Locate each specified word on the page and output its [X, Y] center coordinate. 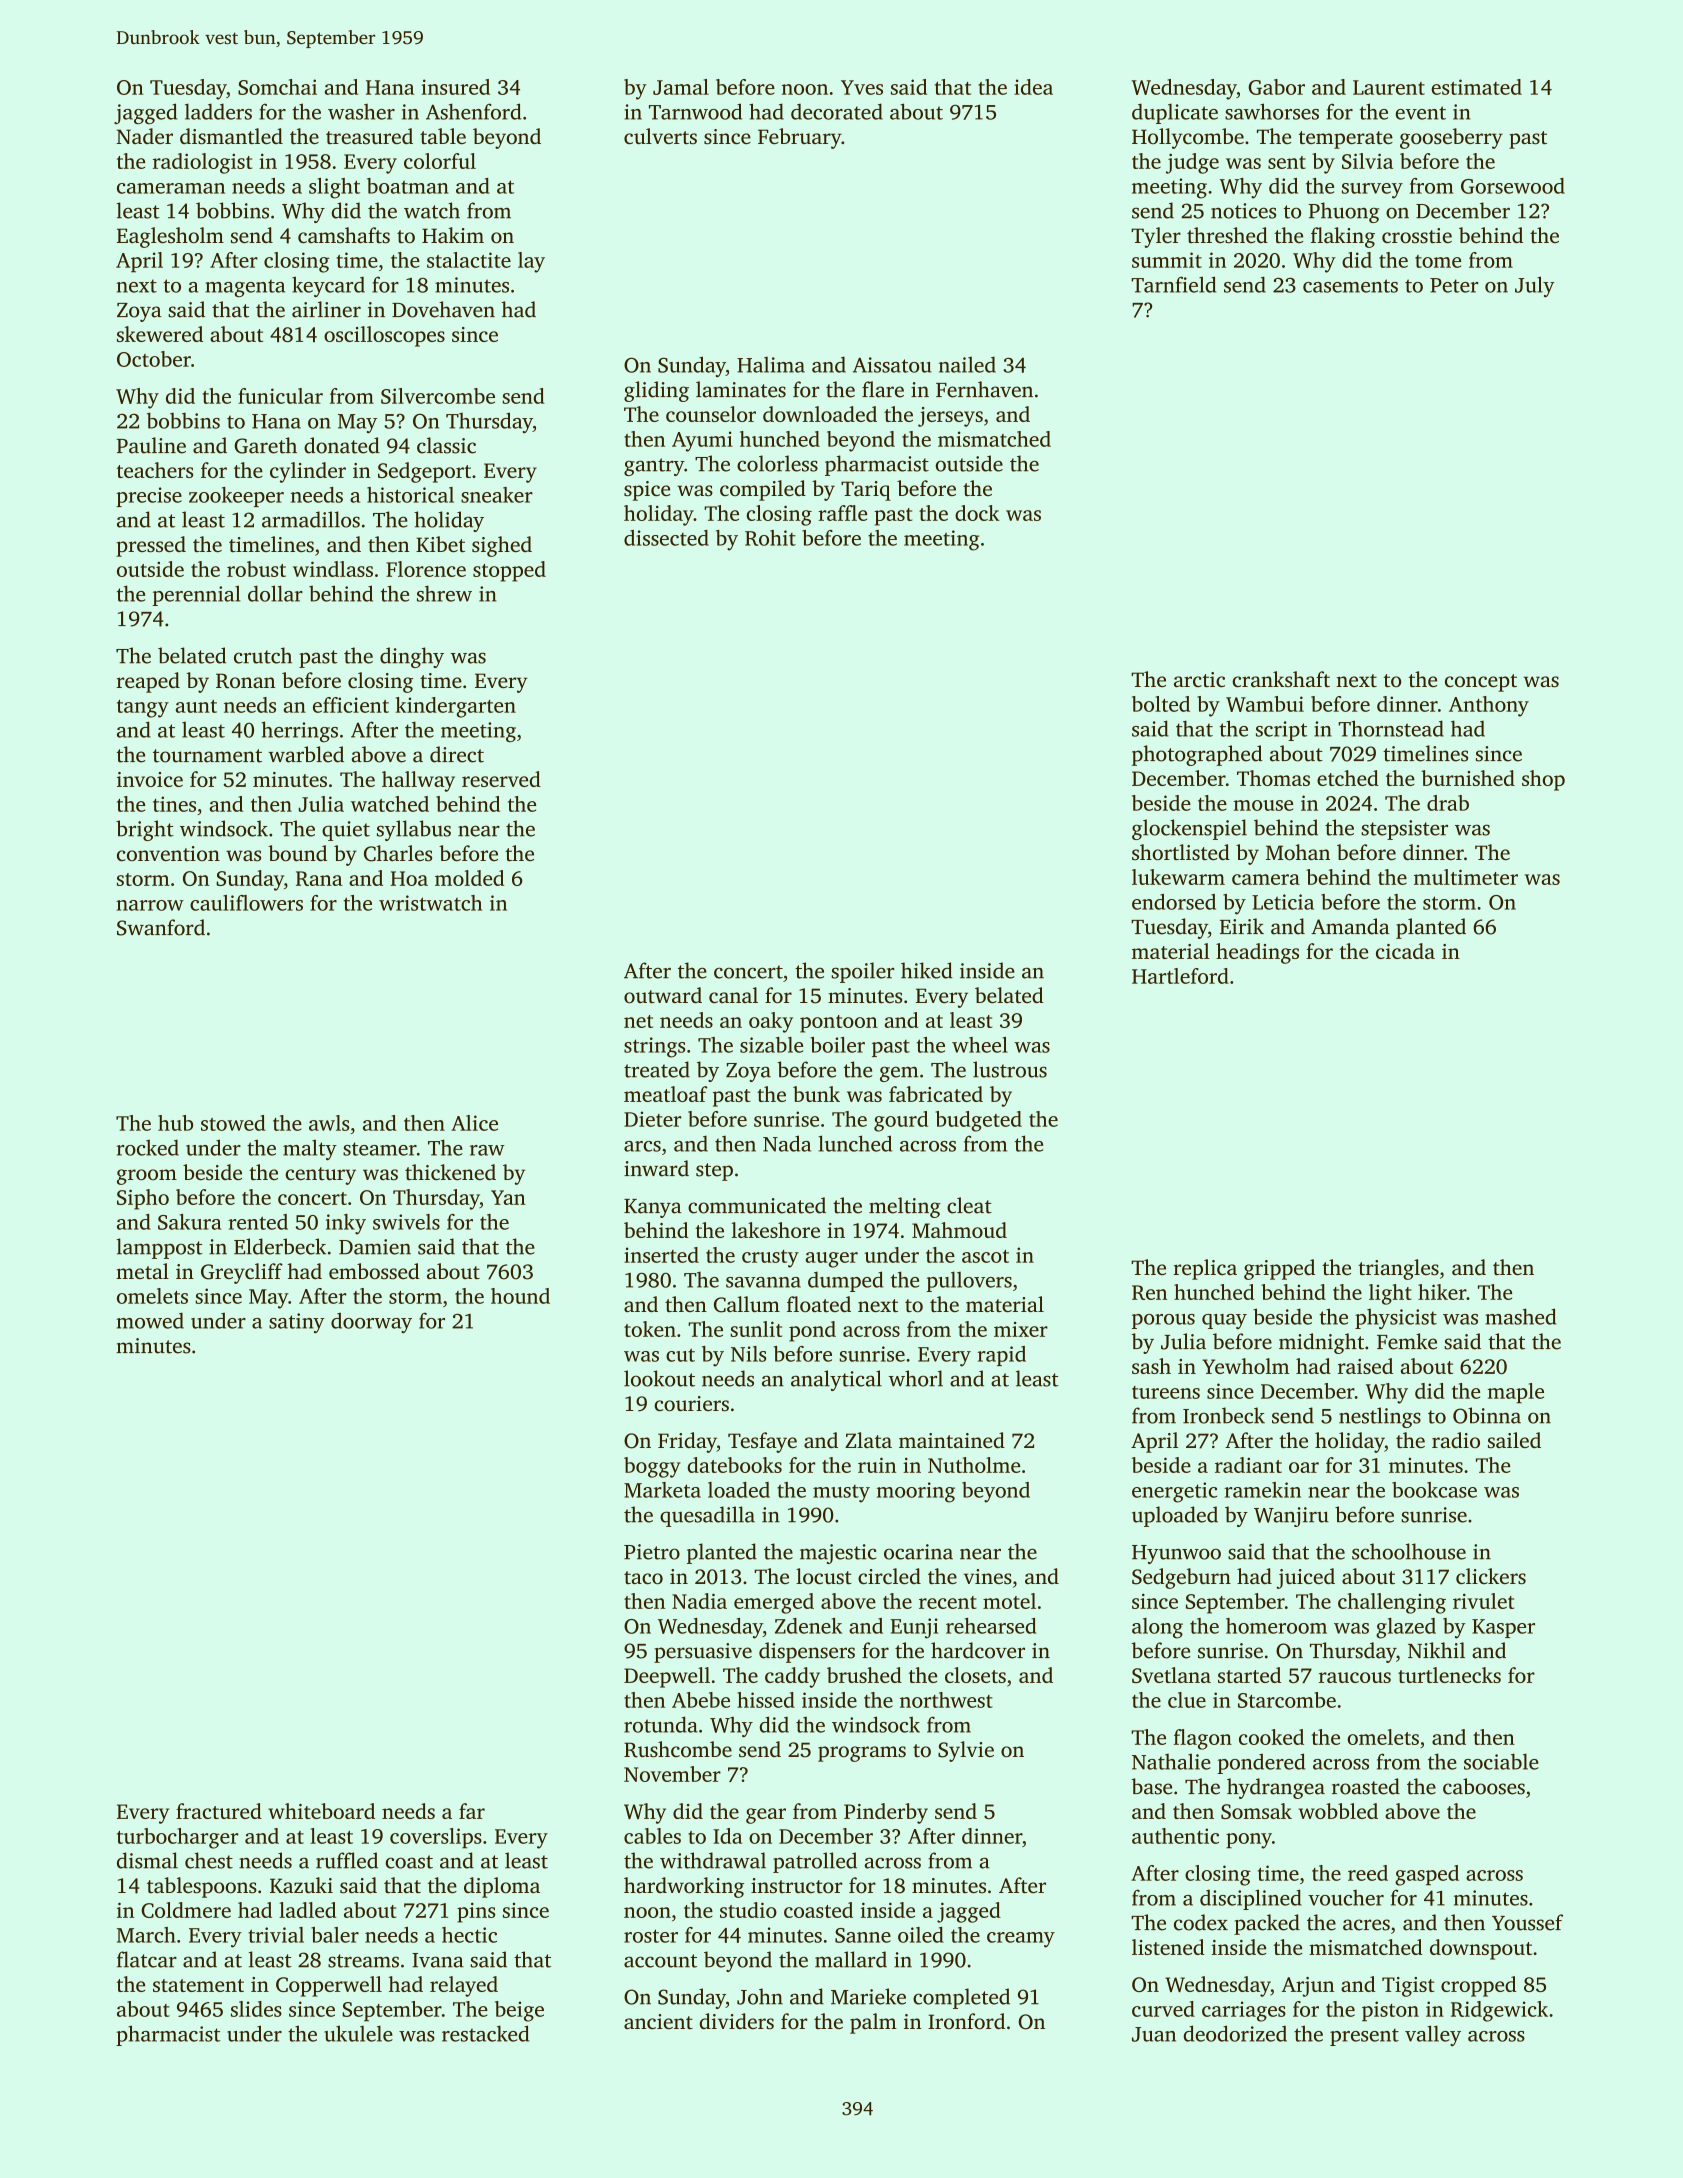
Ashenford [473, 111]
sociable [1501, 1761]
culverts [660, 136]
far [472, 1811]
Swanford [161, 927]
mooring [916, 1492]
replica [1205, 1269]
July [1535, 286]
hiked [927, 970]
